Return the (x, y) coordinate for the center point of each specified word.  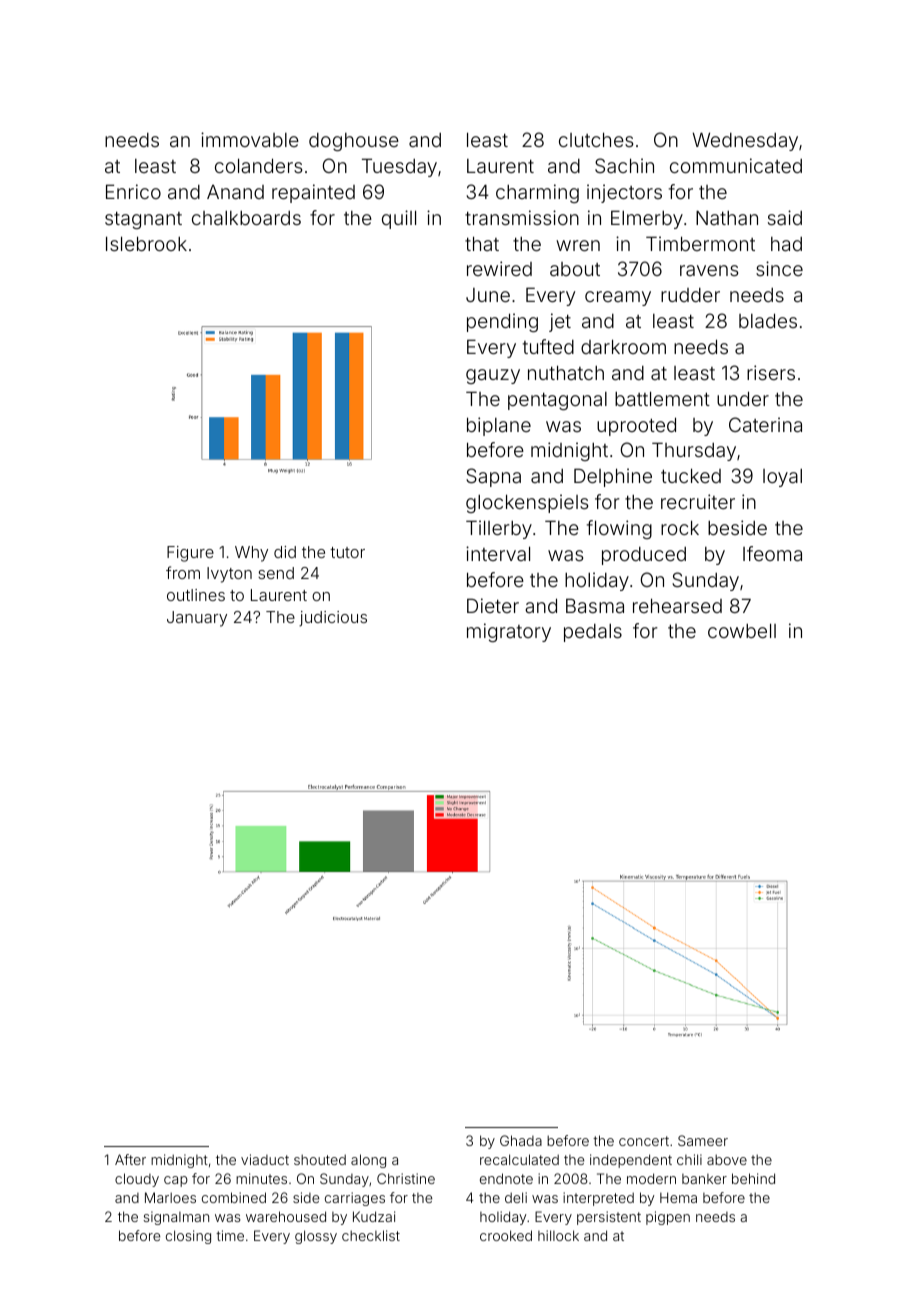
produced (644, 556)
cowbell (742, 630)
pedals (593, 633)
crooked (506, 1235)
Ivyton (229, 575)
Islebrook (146, 243)
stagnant (143, 220)
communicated (736, 165)
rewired (499, 268)
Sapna (493, 477)
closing (188, 1237)
